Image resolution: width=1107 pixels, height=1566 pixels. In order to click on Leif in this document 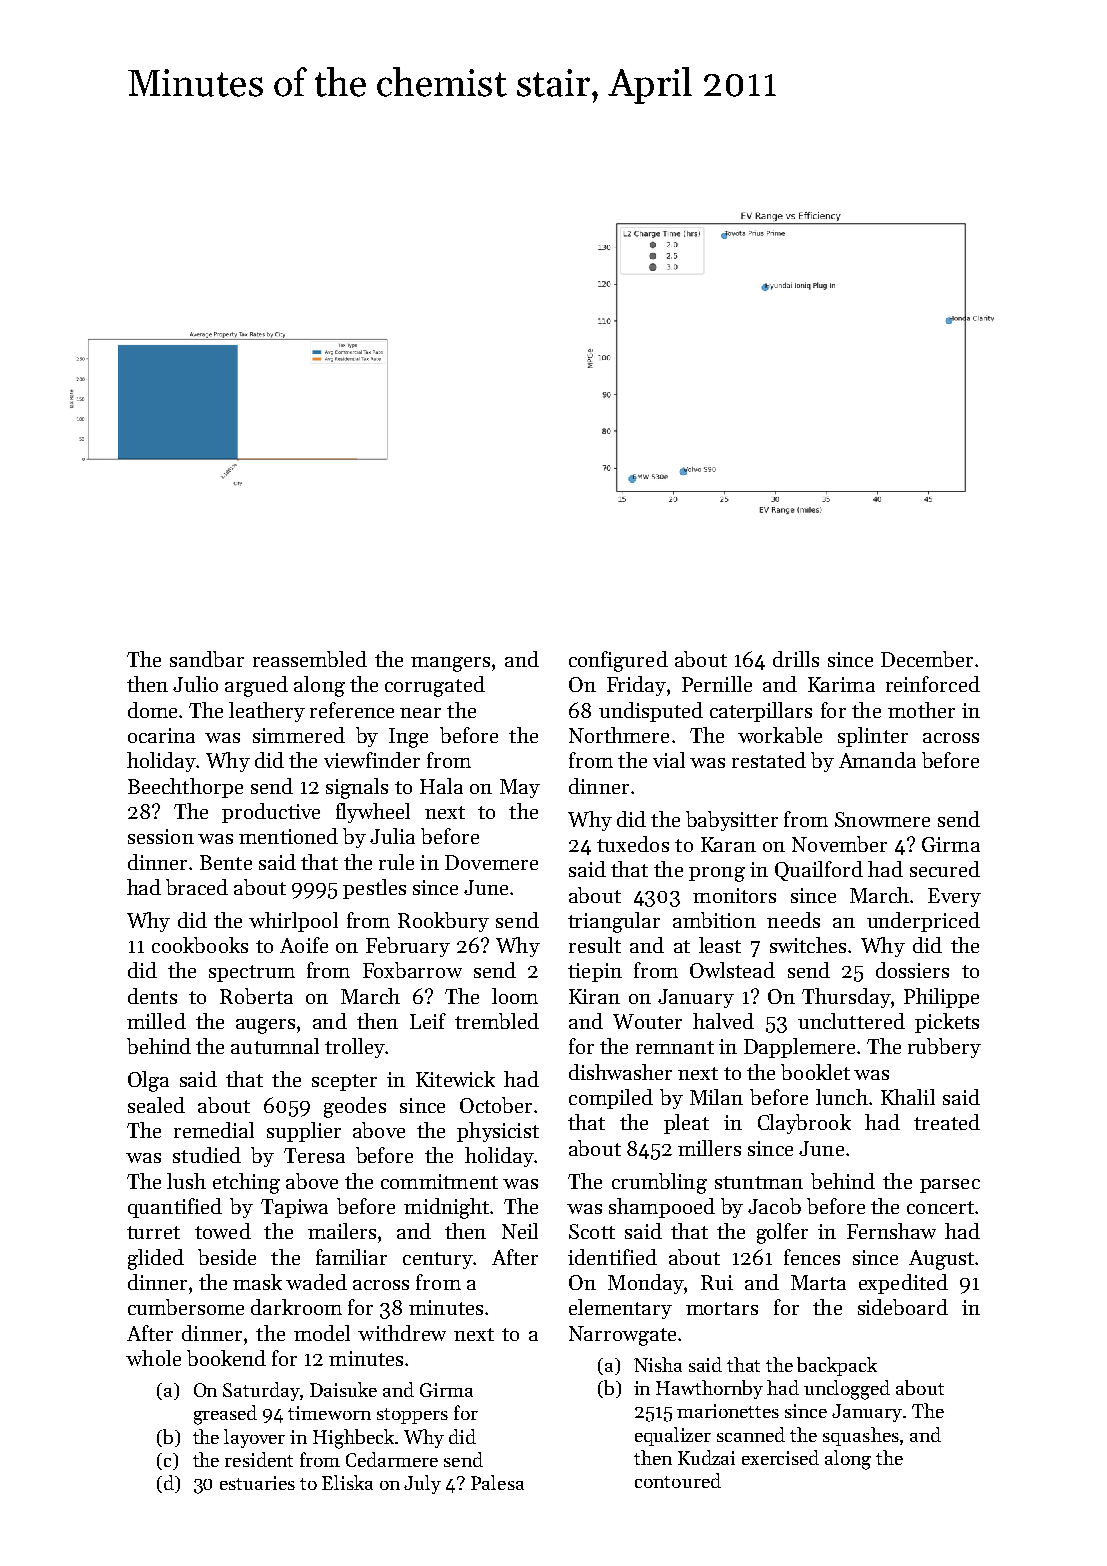, I will do `click(428, 1021)`.
